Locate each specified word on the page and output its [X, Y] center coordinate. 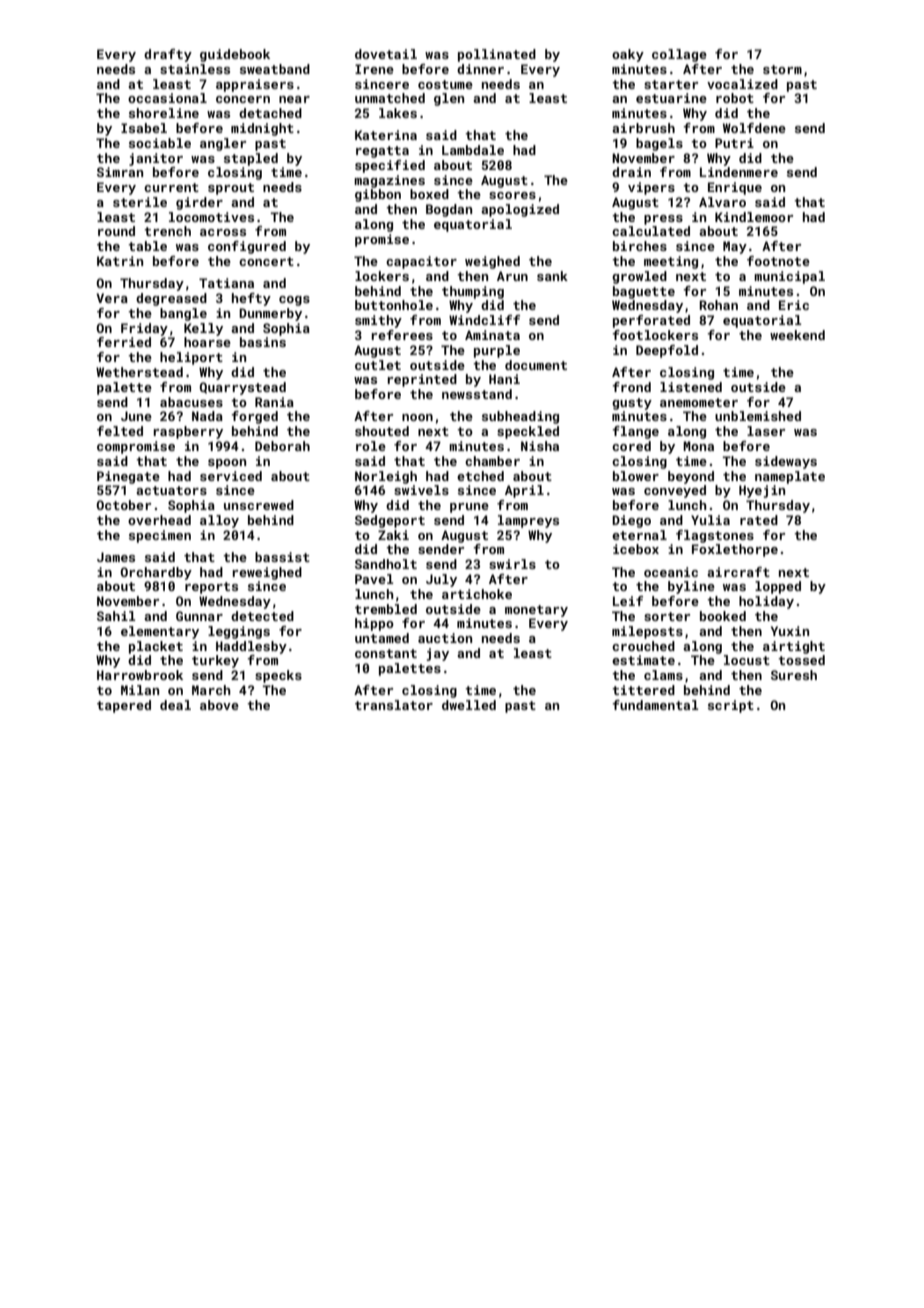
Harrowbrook [140, 675]
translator [394, 705]
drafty [168, 55]
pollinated [497, 55]
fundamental [655, 705]
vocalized [742, 84]
